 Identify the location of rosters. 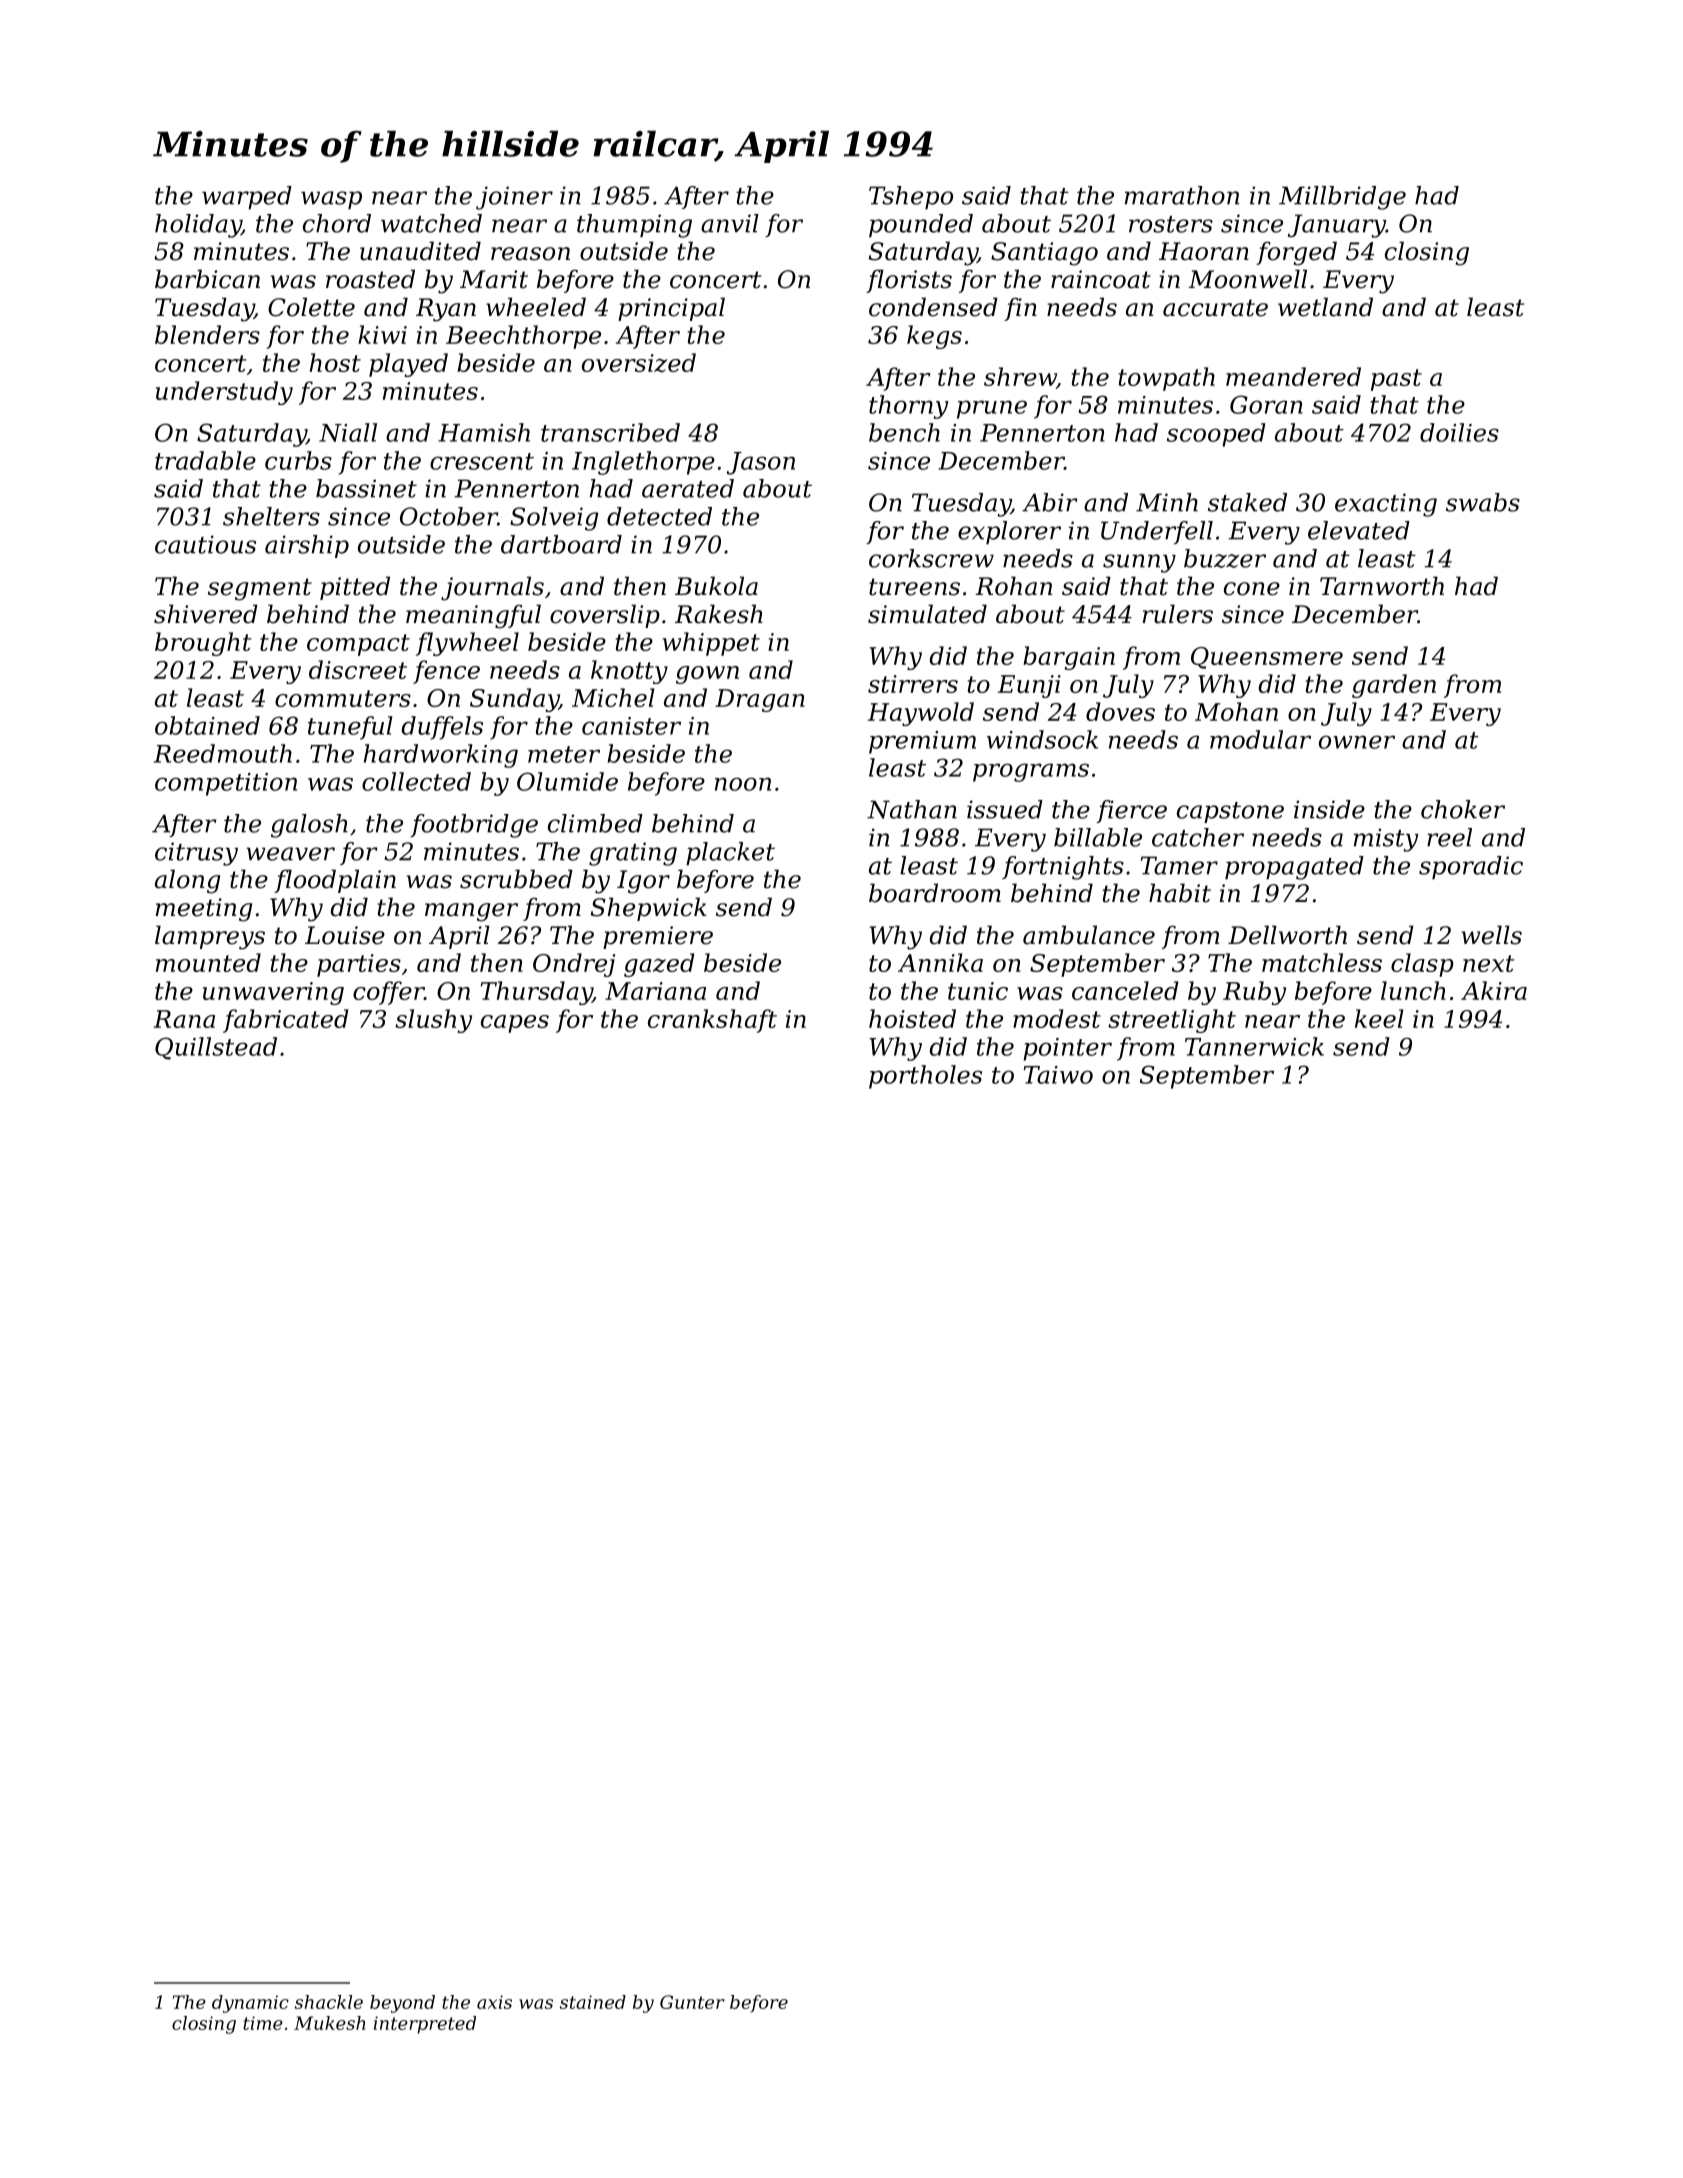
(1171, 224).
